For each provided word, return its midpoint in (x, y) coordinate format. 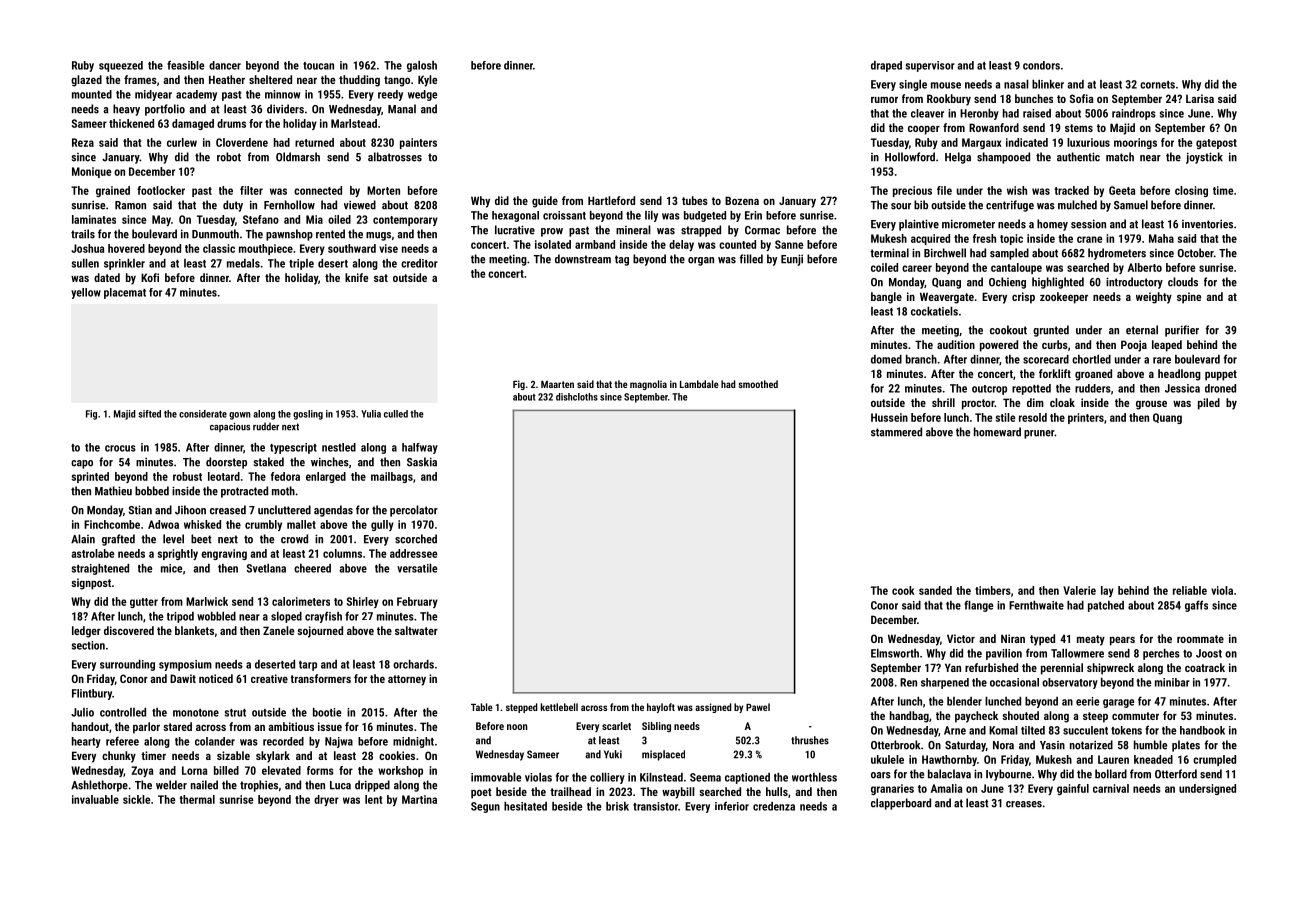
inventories (1207, 224)
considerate (203, 414)
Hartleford (611, 200)
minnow (282, 94)
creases (1024, 804)
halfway (420, 448)
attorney (407, 680)
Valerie (1079, 590)
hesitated (525, 806)
